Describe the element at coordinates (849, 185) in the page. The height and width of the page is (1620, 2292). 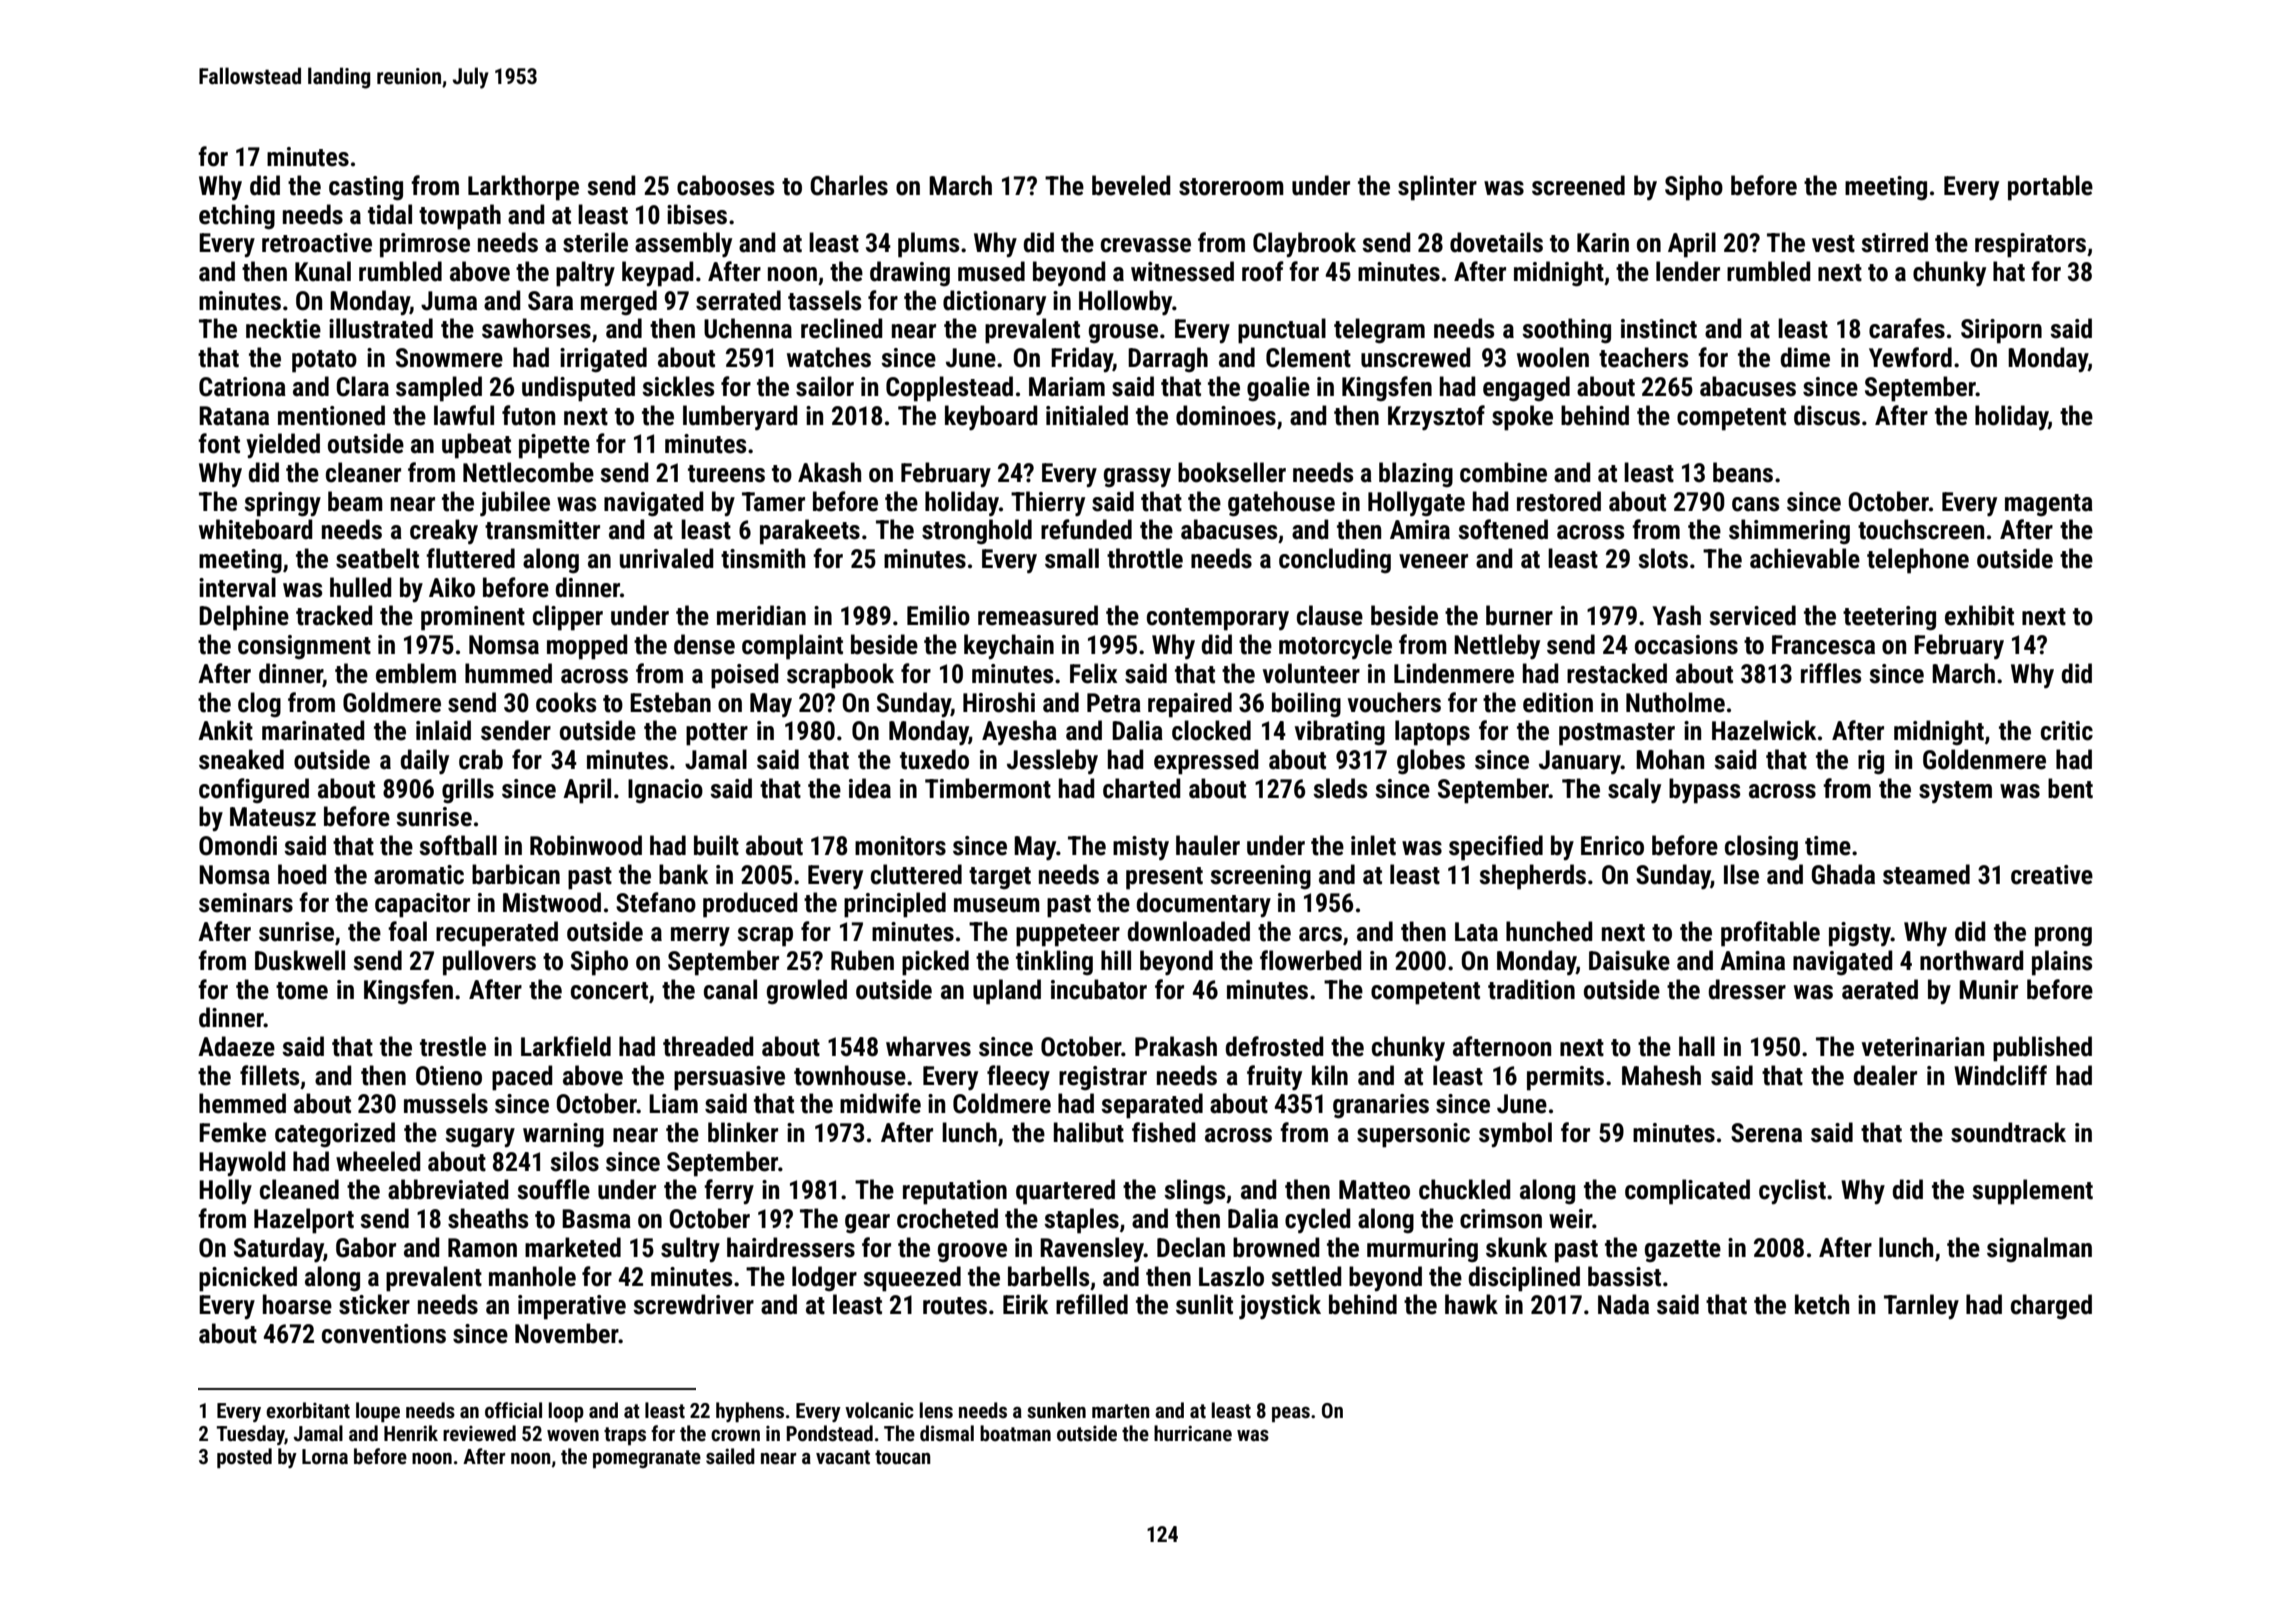
I see `Charles` at that location.
